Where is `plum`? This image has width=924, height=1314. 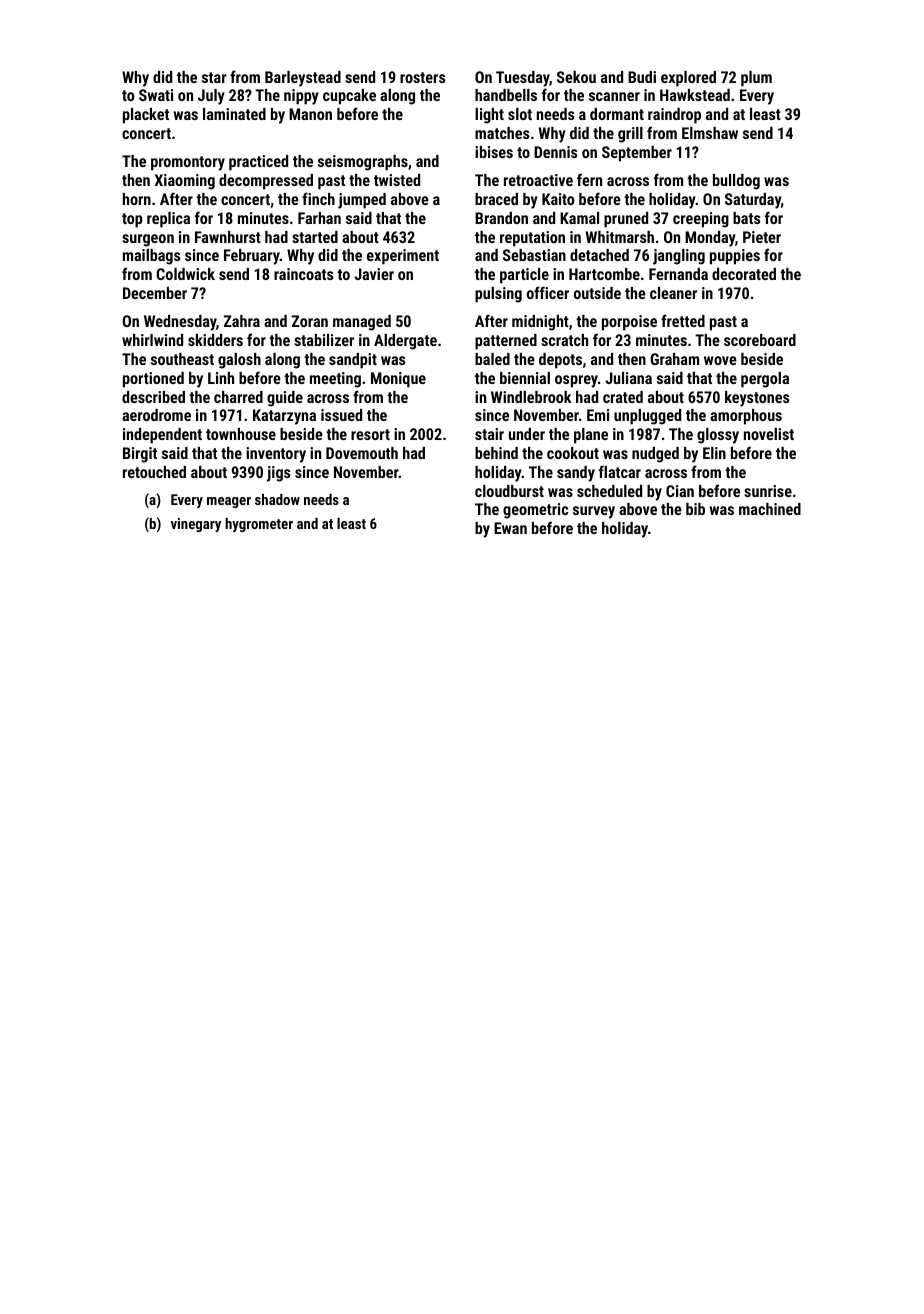
plum is located at coordinates (756, 79).
